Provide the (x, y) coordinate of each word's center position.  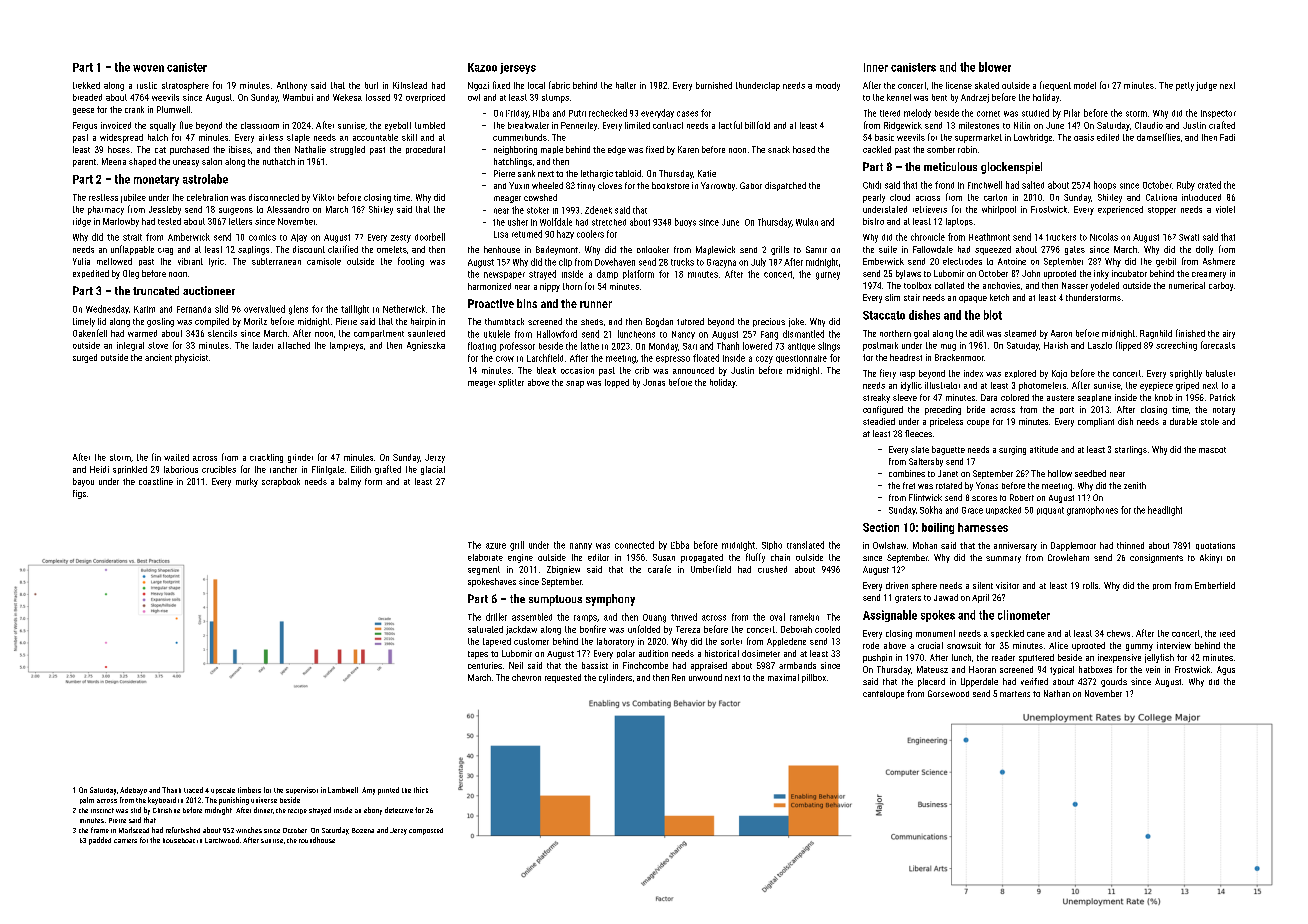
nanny (581, 546)
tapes (478, 655)
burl (371, 85)
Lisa (501, 234)
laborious (181, 469)
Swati (1189, 237)
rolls (1090, 585)
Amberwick (189, 237)
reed (1227, 633)
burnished (714, 85)
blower (995, 67)
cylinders (615, 678)
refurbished (183, 830)
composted (426, 831)
